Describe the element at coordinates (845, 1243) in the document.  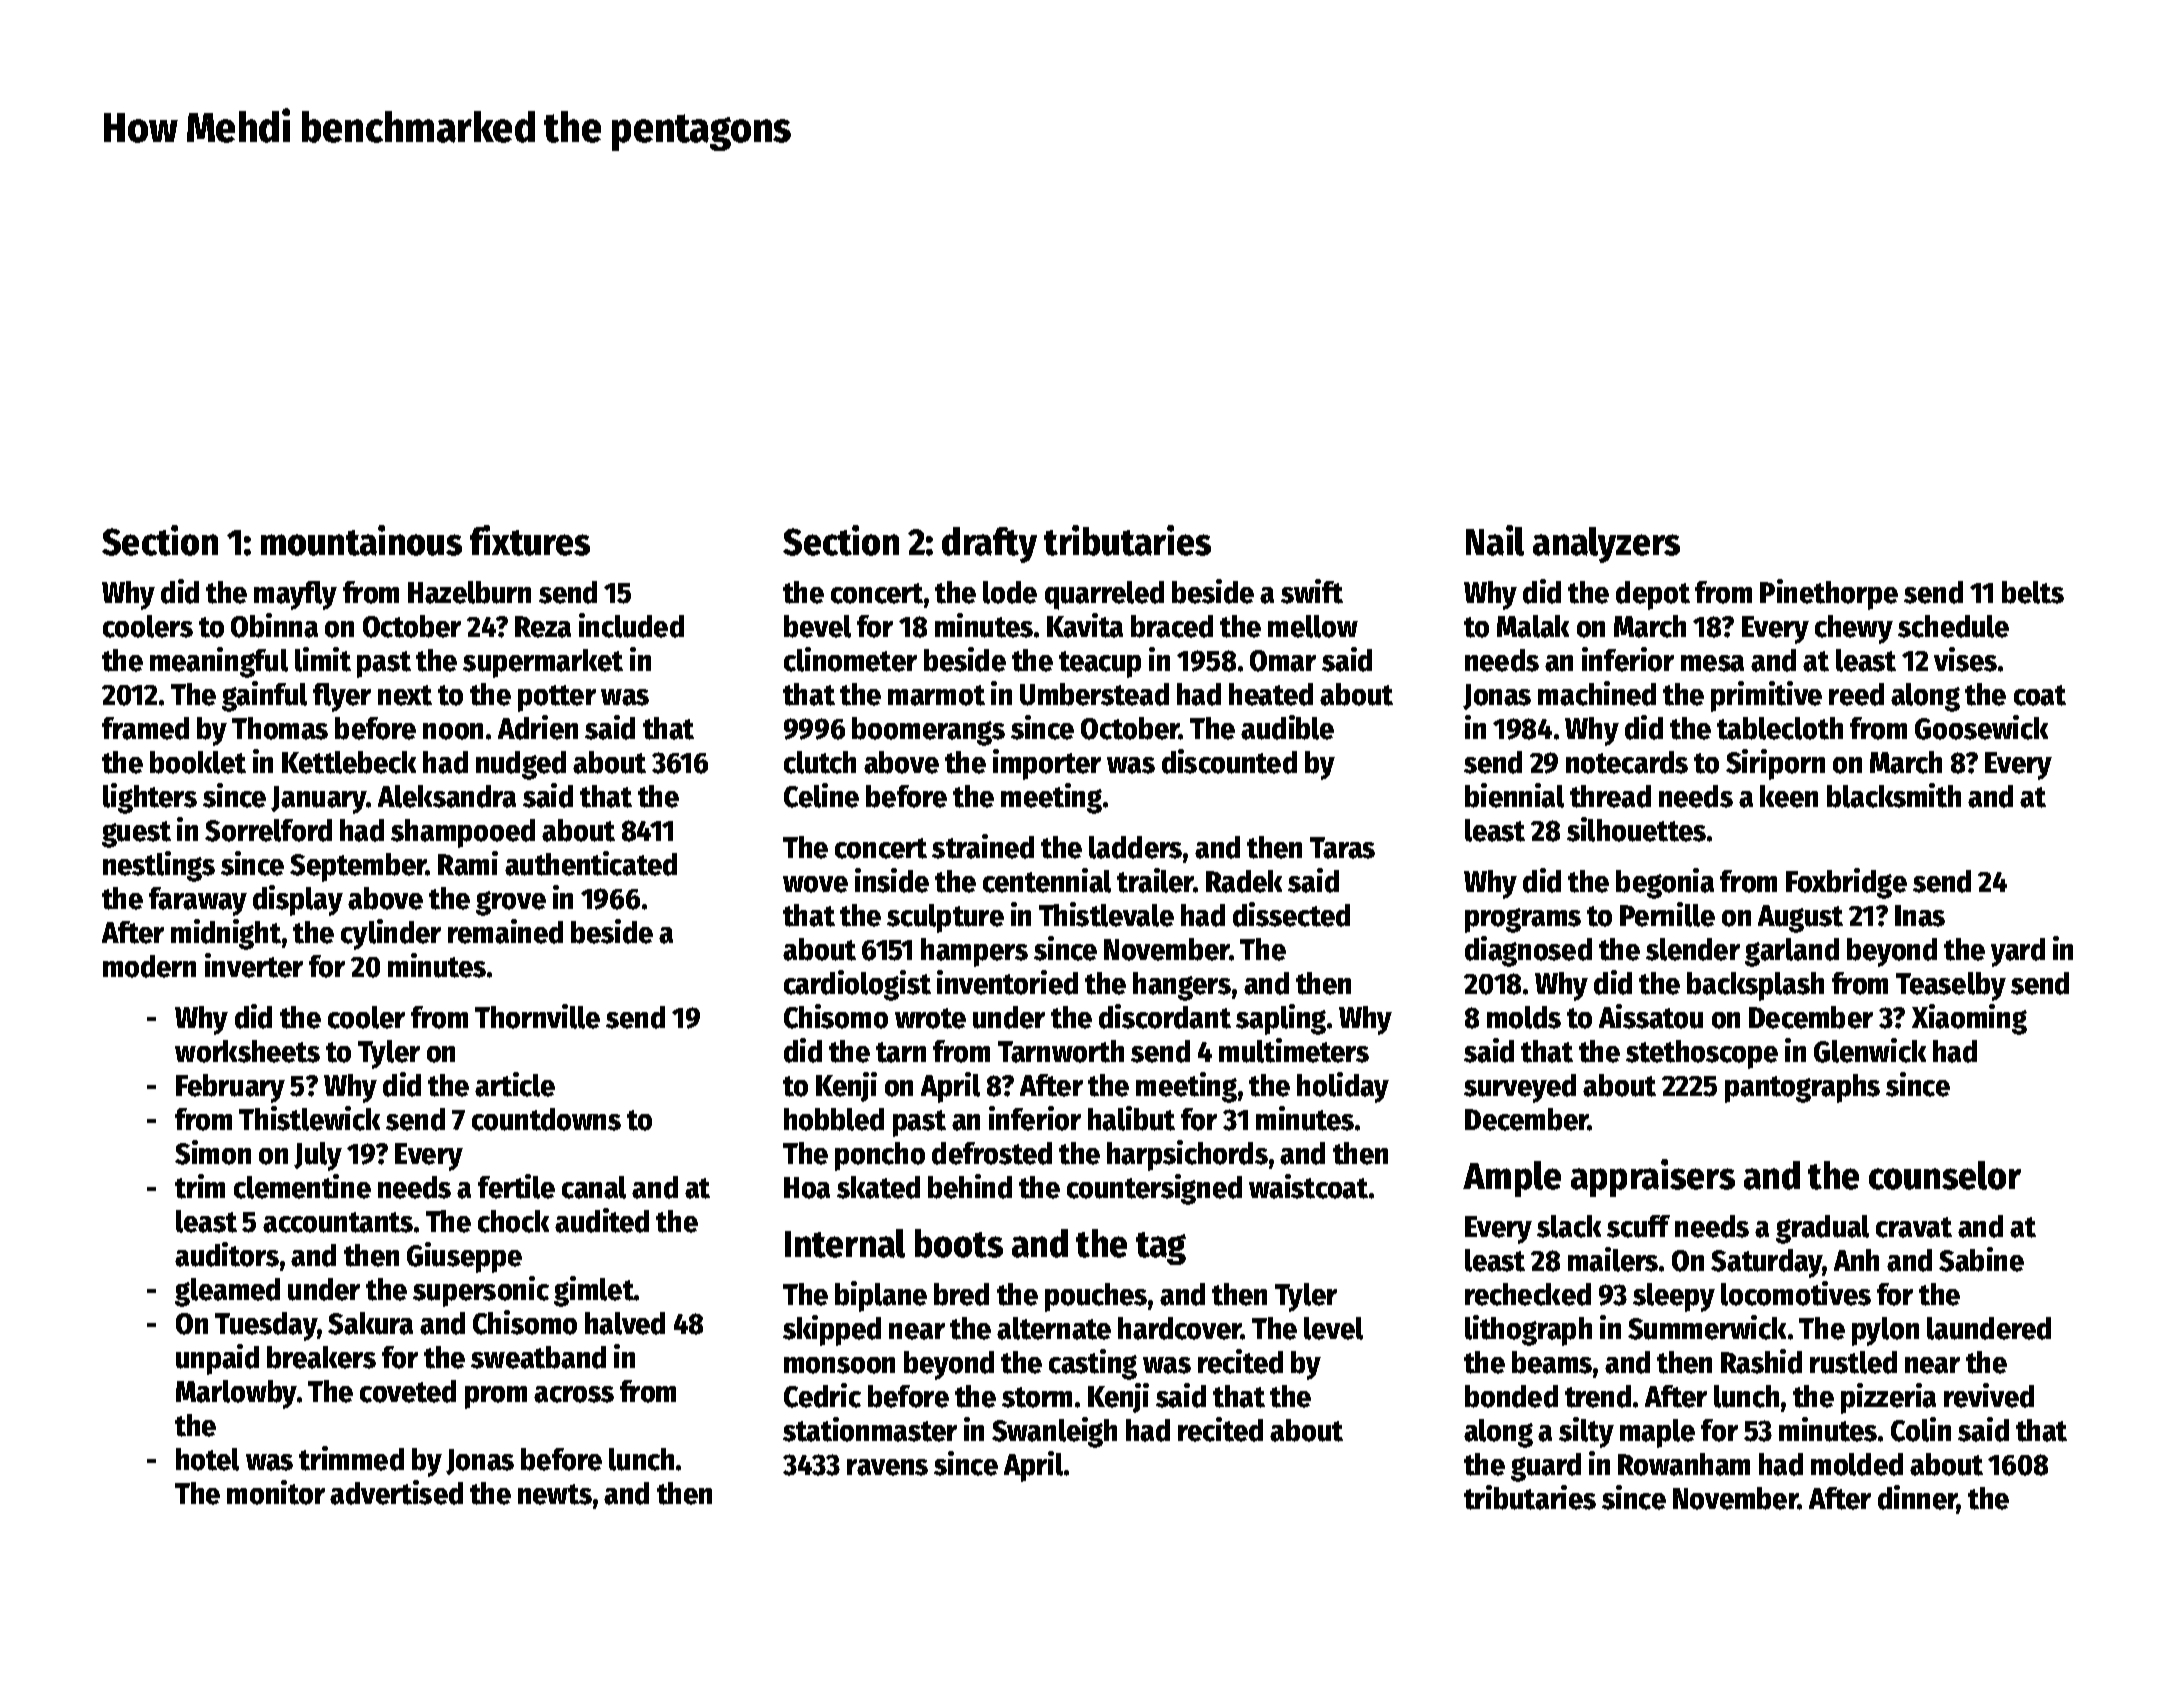
I see `Internal` at that location.
